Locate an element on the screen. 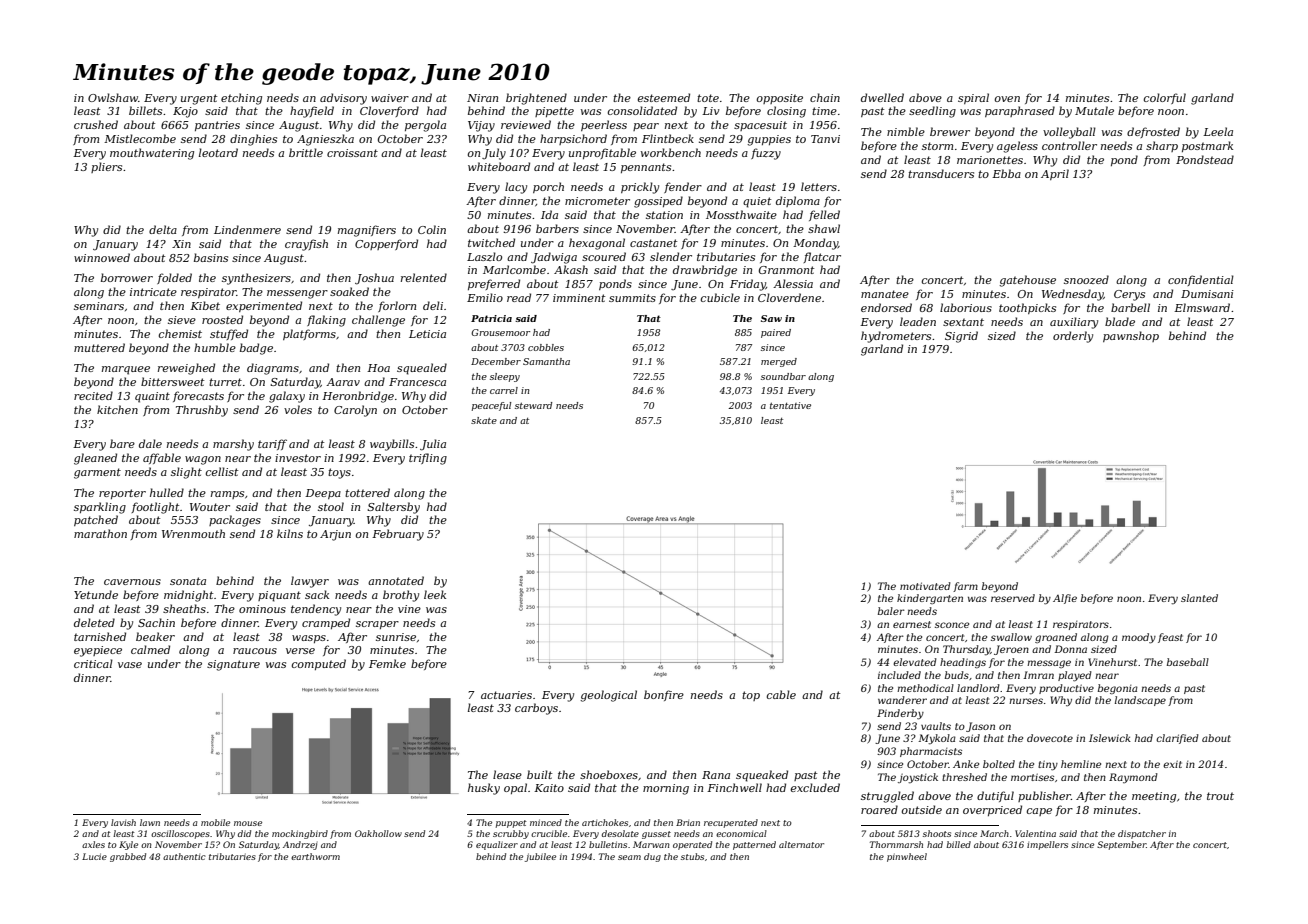 This screenshot has height=924, width=1308. seminars is located at coordinates (99, 306).
